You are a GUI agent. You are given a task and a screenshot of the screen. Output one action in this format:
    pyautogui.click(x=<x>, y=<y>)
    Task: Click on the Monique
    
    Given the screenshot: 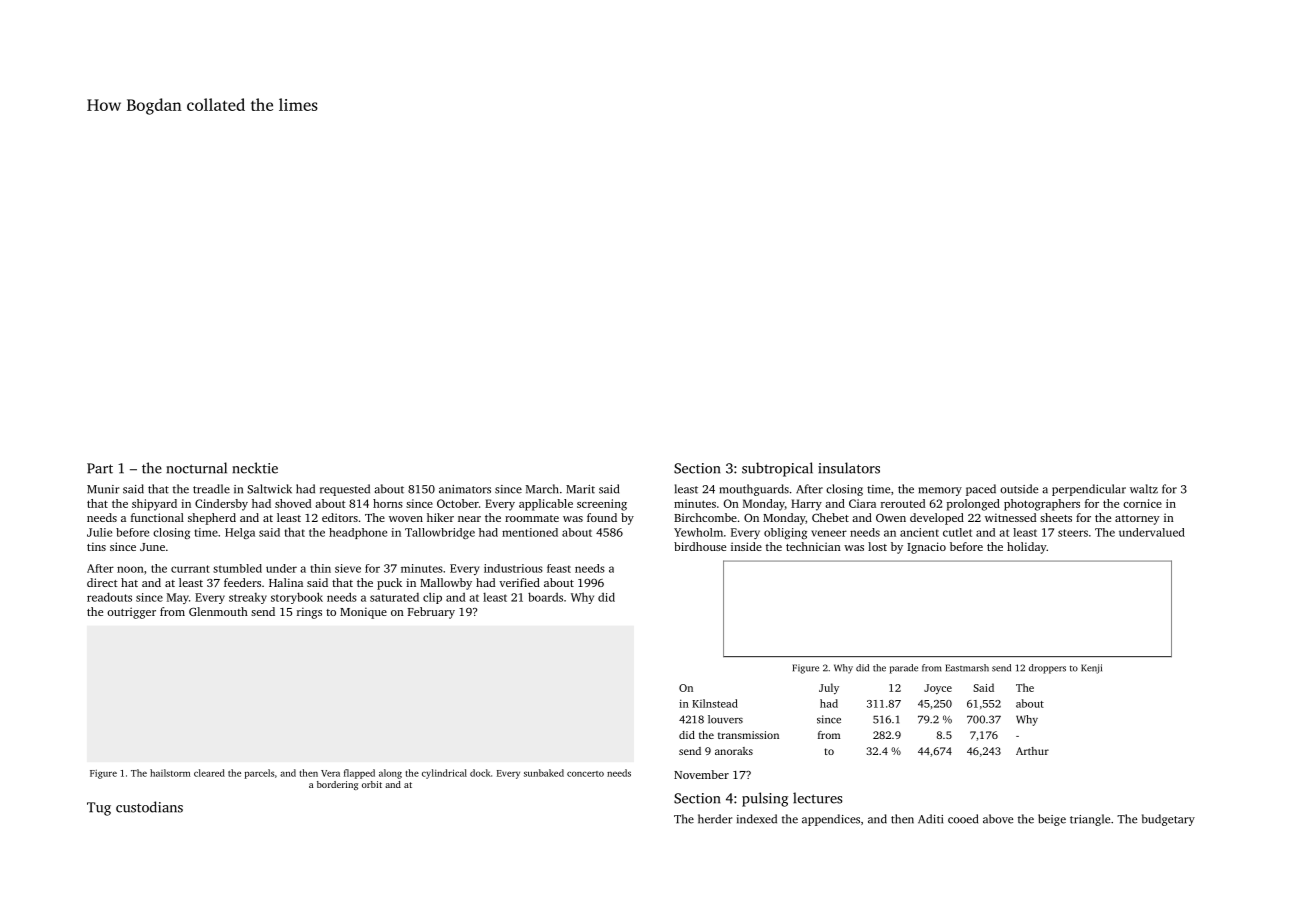 What is the action you would take?
    pyautogui.click(x=363, y=613)
